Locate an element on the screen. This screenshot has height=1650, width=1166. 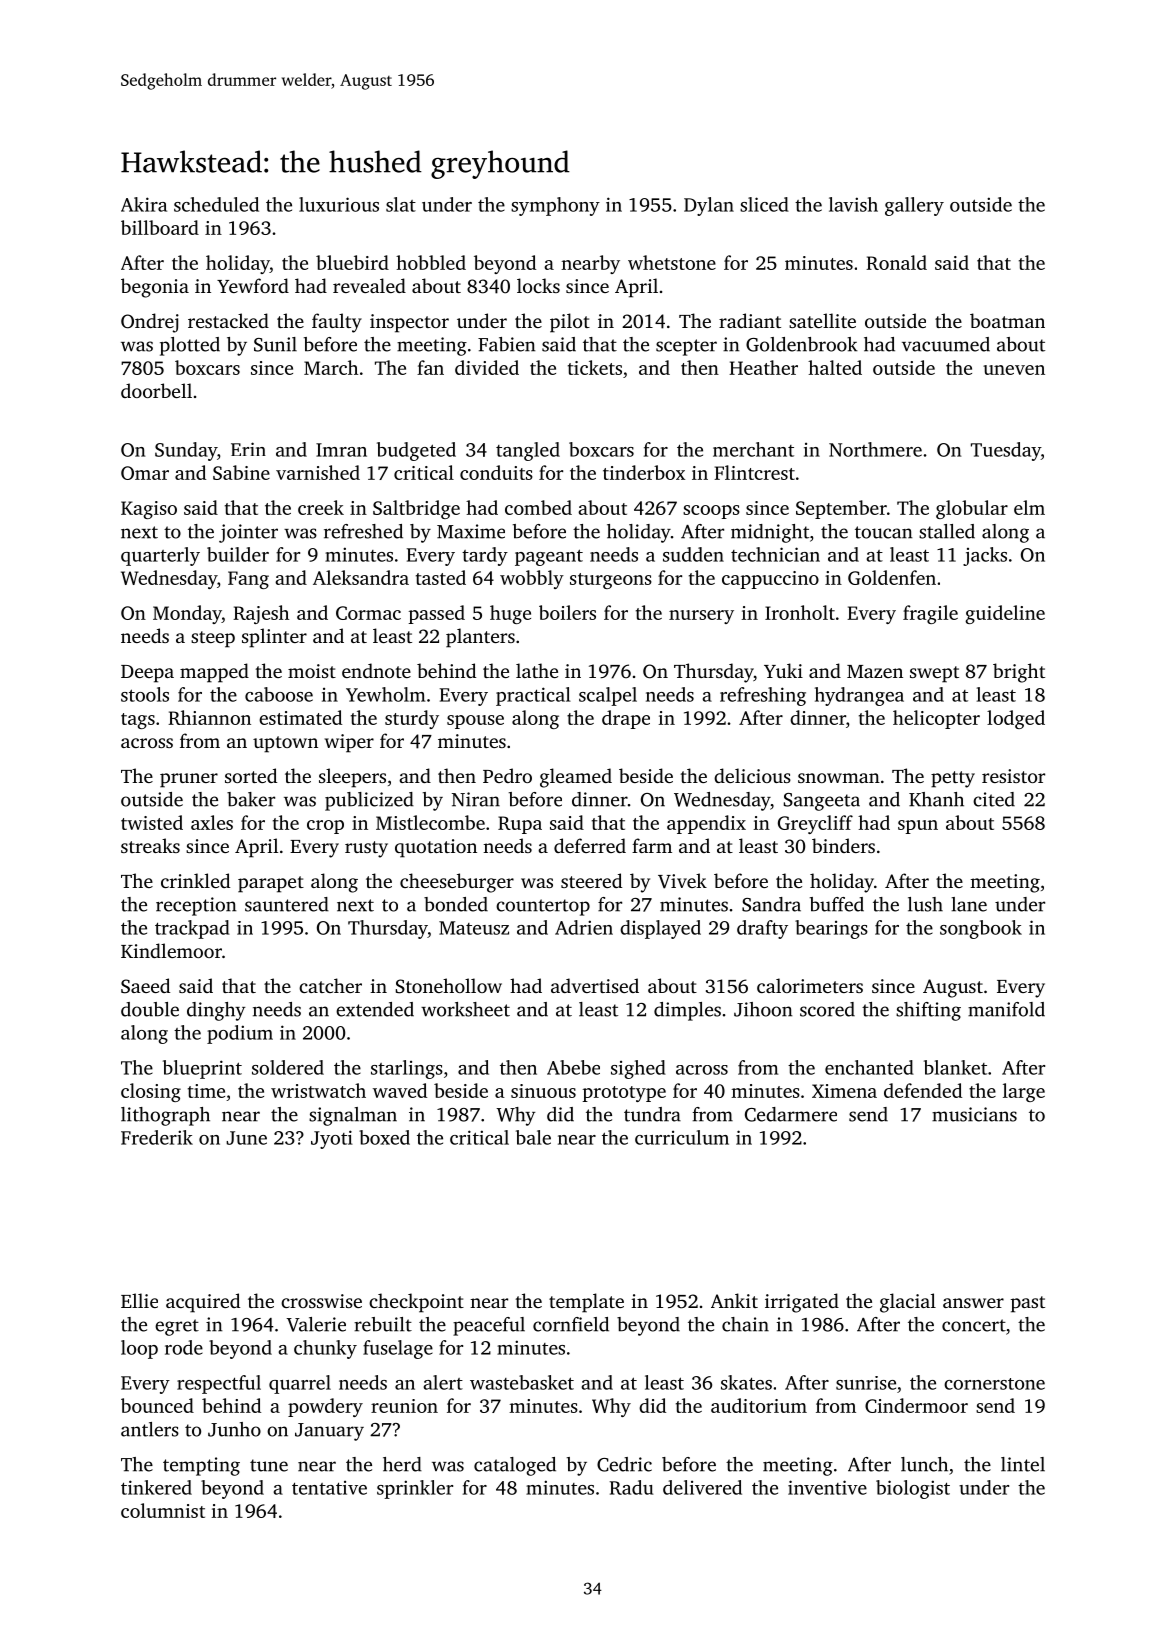
symphony is located at coordinates (555, 206).
